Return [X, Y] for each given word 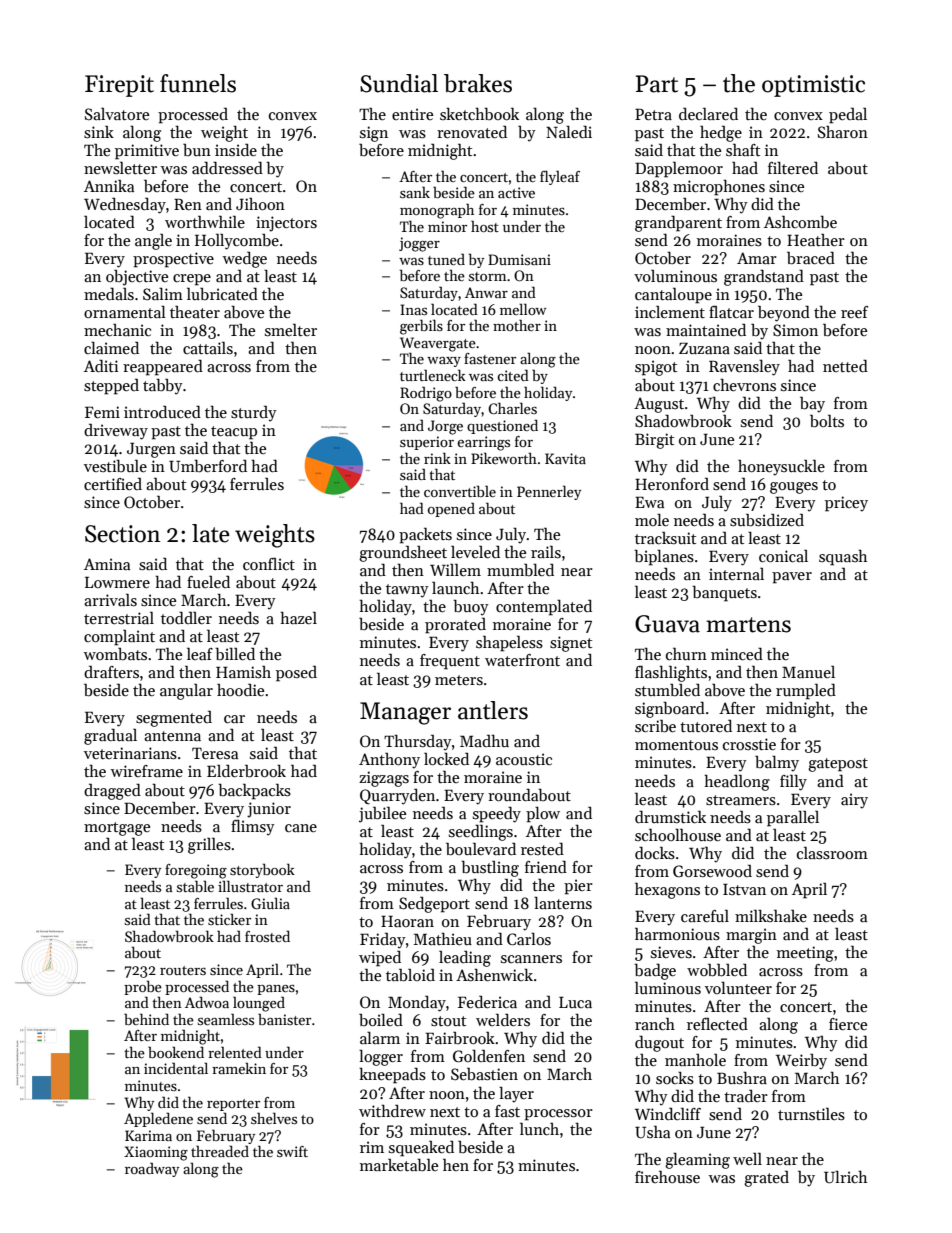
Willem [455, 570]
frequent [450, 662]
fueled [208, 581]
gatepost [838, 765]
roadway [152, 1169]
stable [195, 886]
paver [792, 578]
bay [812, 405]
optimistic [813, 86]
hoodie [240, 689]
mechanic [117, 329]
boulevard [481, 849]
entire [412, 114]
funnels [198, 83]
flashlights [671, 673]
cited [513, 375]
